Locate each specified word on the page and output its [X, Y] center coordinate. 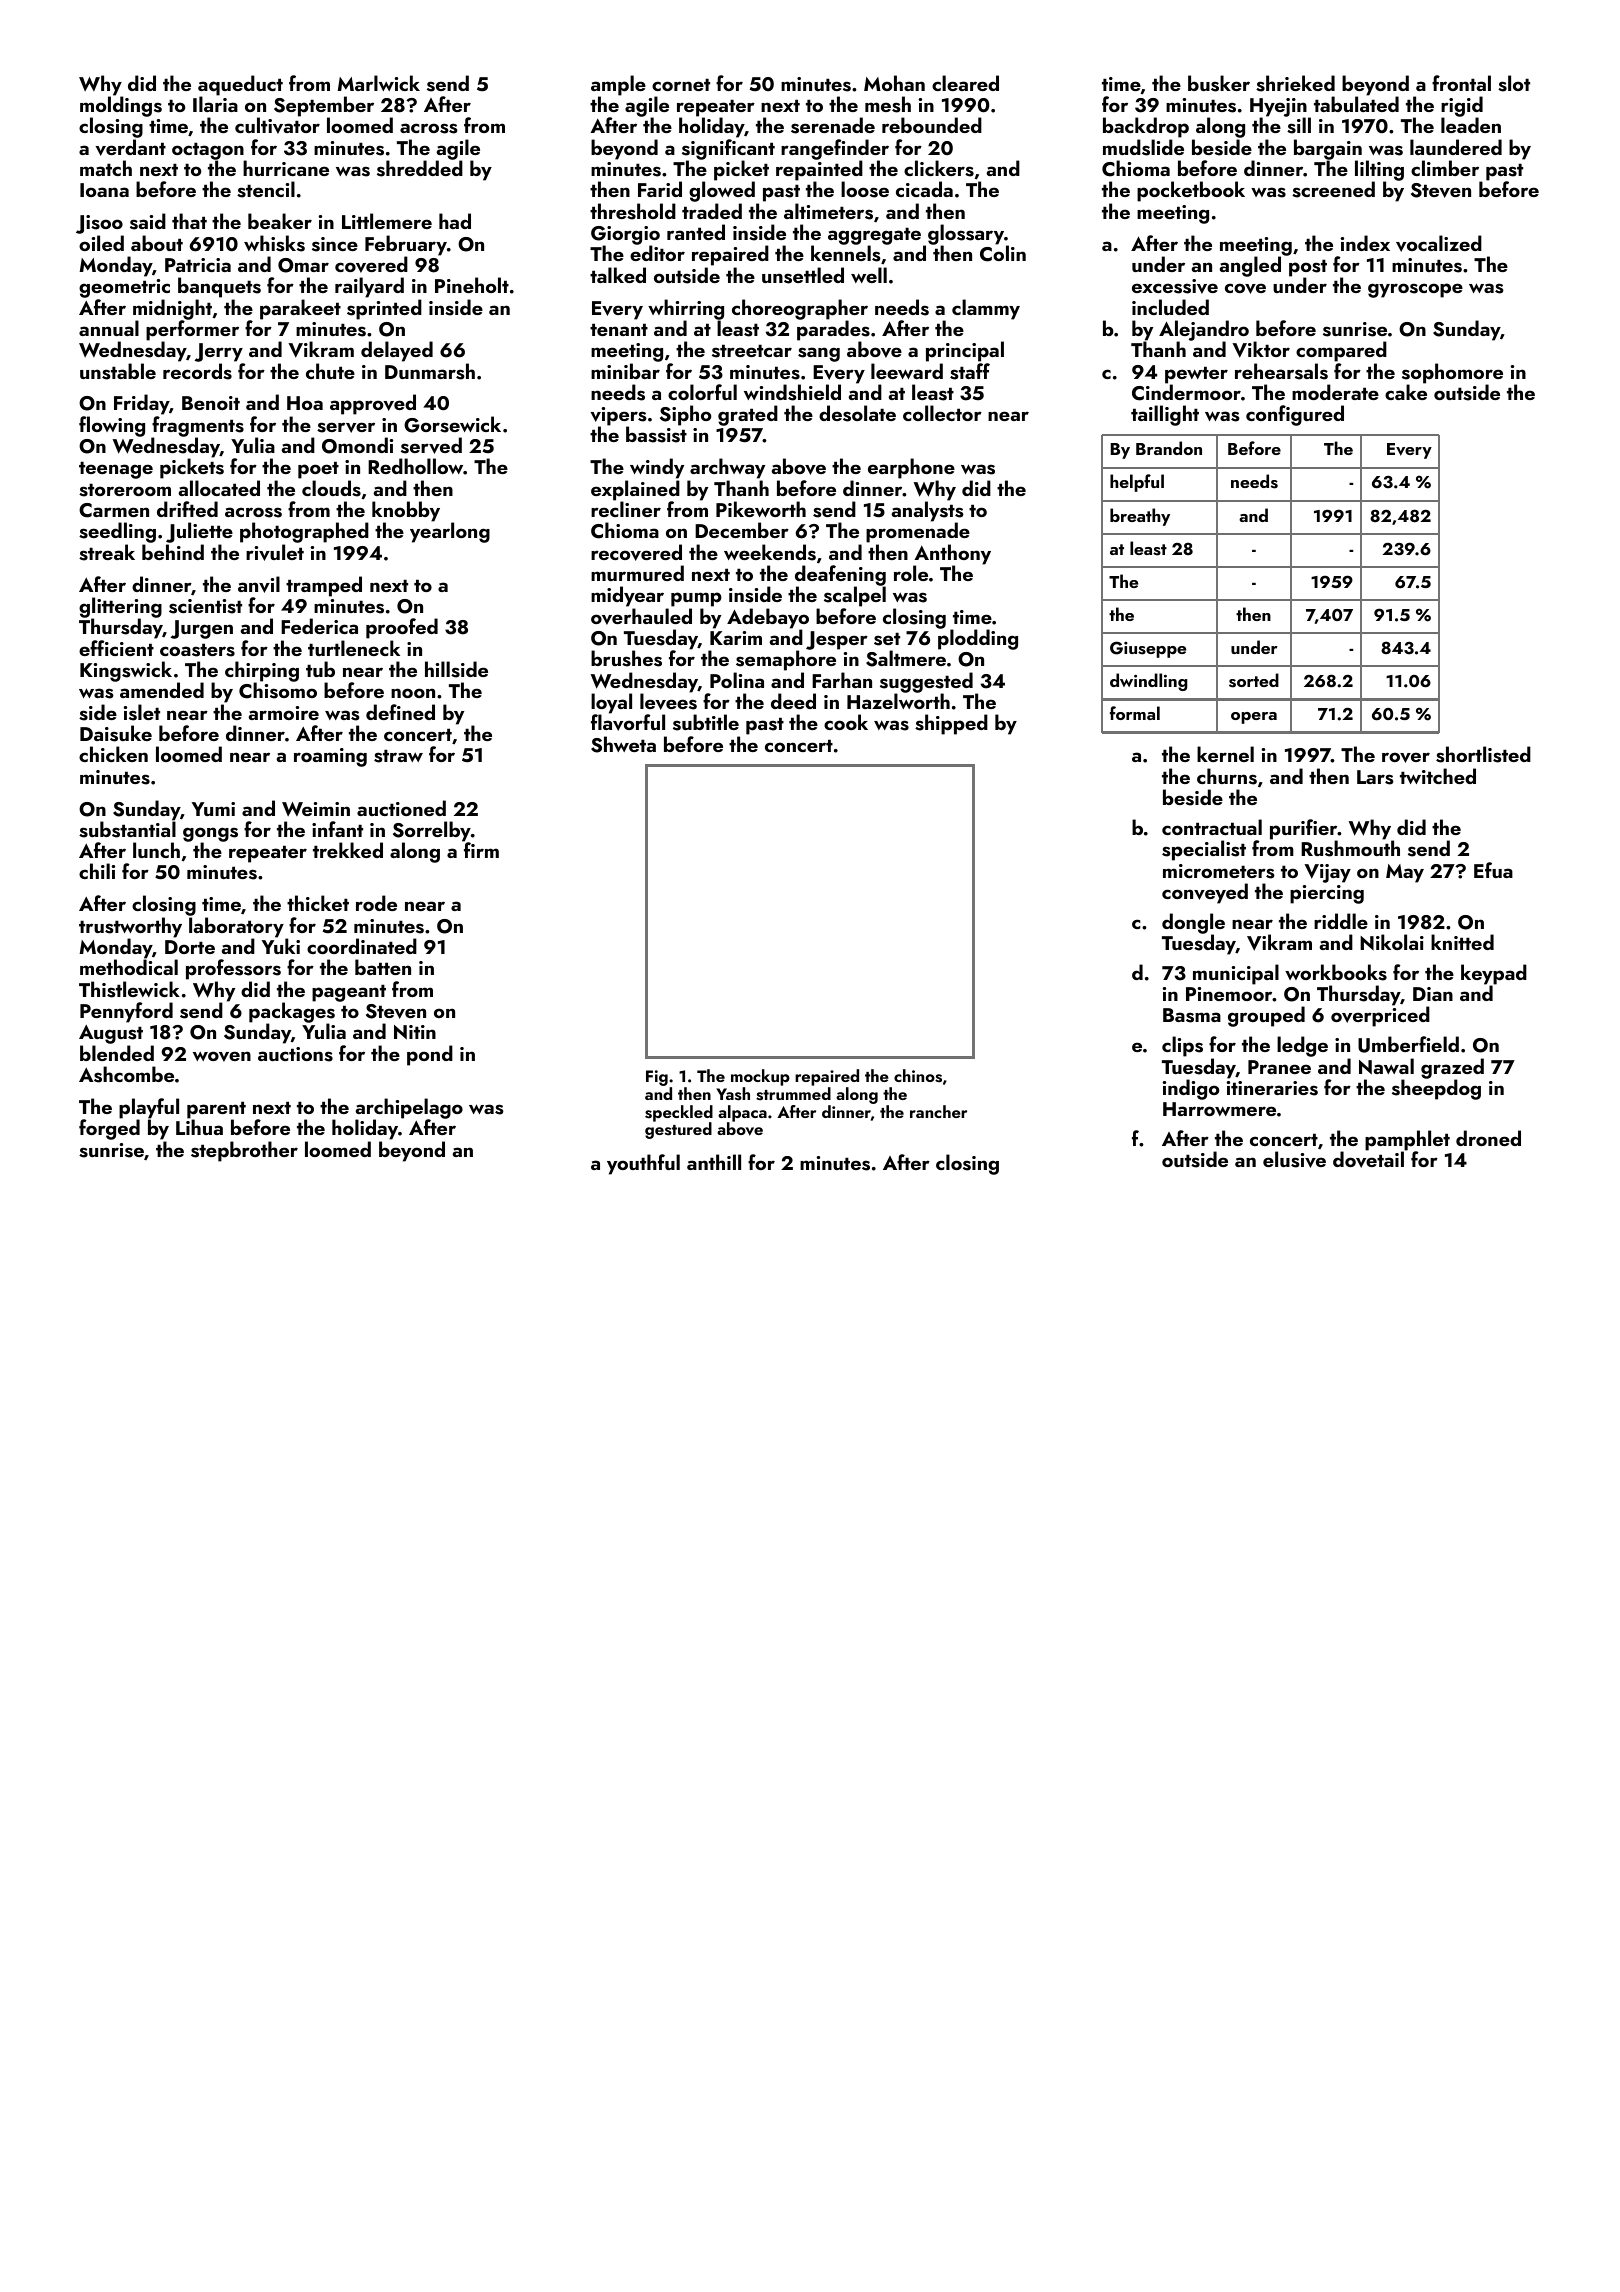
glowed [722, 192]
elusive [1294, 1159]
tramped [324, 586]
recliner [626, 509]
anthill [714, 1162]
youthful [643, 1164]
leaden [1471, 125]
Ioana [104, 190]
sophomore [1452, 373]
